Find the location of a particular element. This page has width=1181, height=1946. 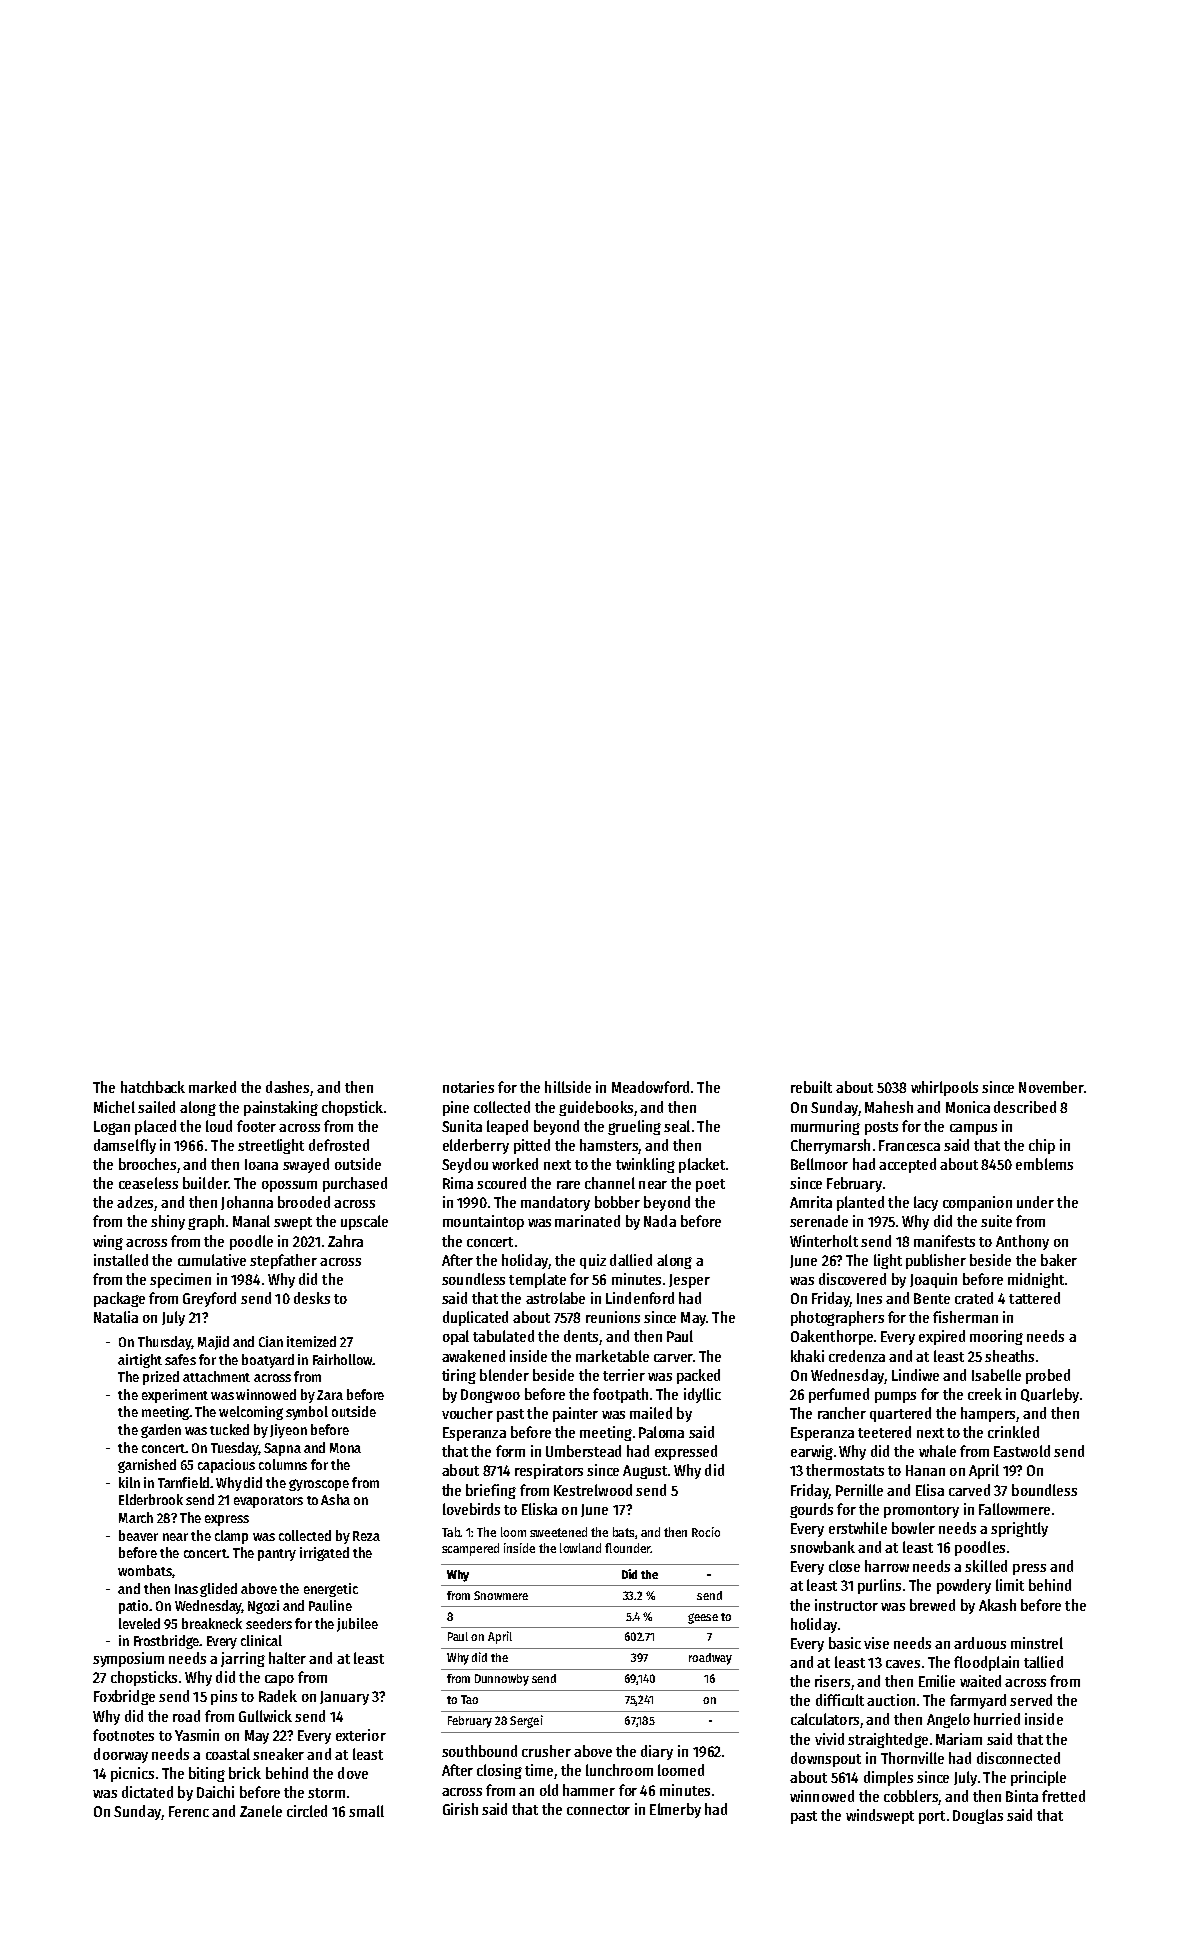

symbol is located at coordinates (307, 1413).
